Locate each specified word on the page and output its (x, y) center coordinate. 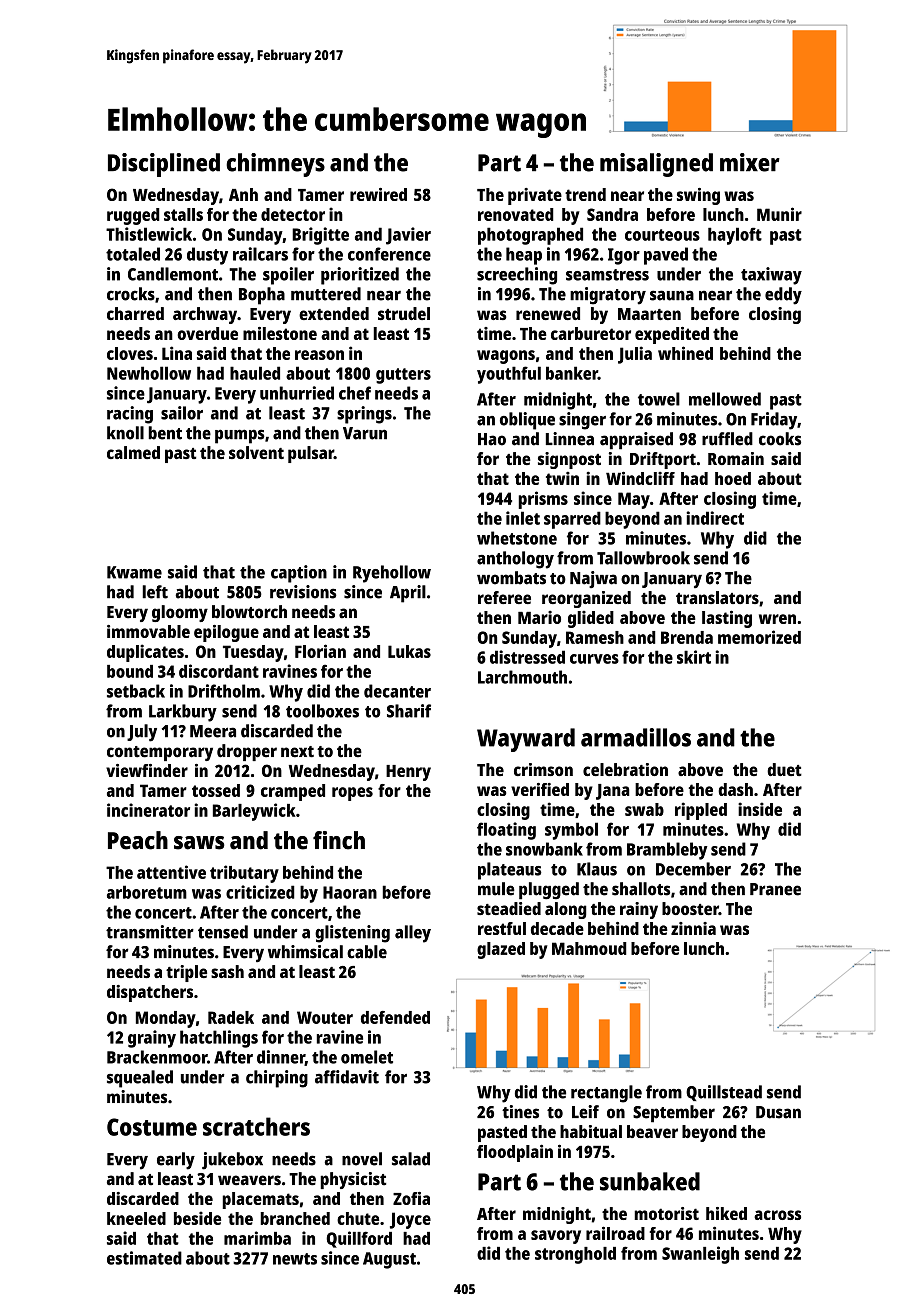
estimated (144, 1258)
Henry (408, 773)
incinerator (148, 810)
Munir (779, 214)
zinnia (693, 928)
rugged (133, 216)
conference (389, 254)
